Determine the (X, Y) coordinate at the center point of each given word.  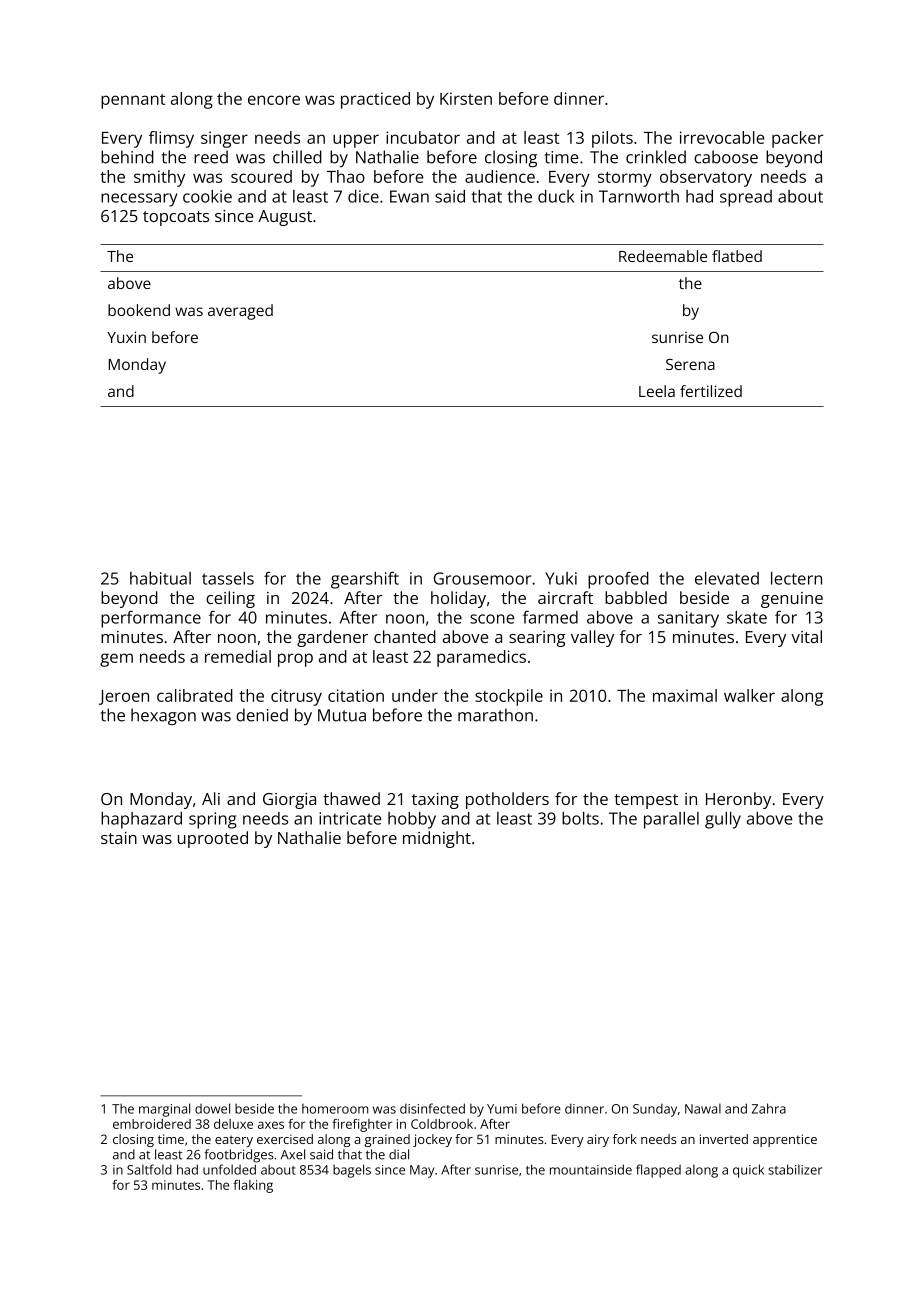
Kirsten (466, 98)
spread (746, 198)
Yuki (561, 578)
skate (747, 617)
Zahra (769, 1108)
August (285, 218)
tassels (228, 578)
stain (119, 838)
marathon (495, 715)
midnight (437, 839)
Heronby (738, 800)
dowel (212, 1108)
